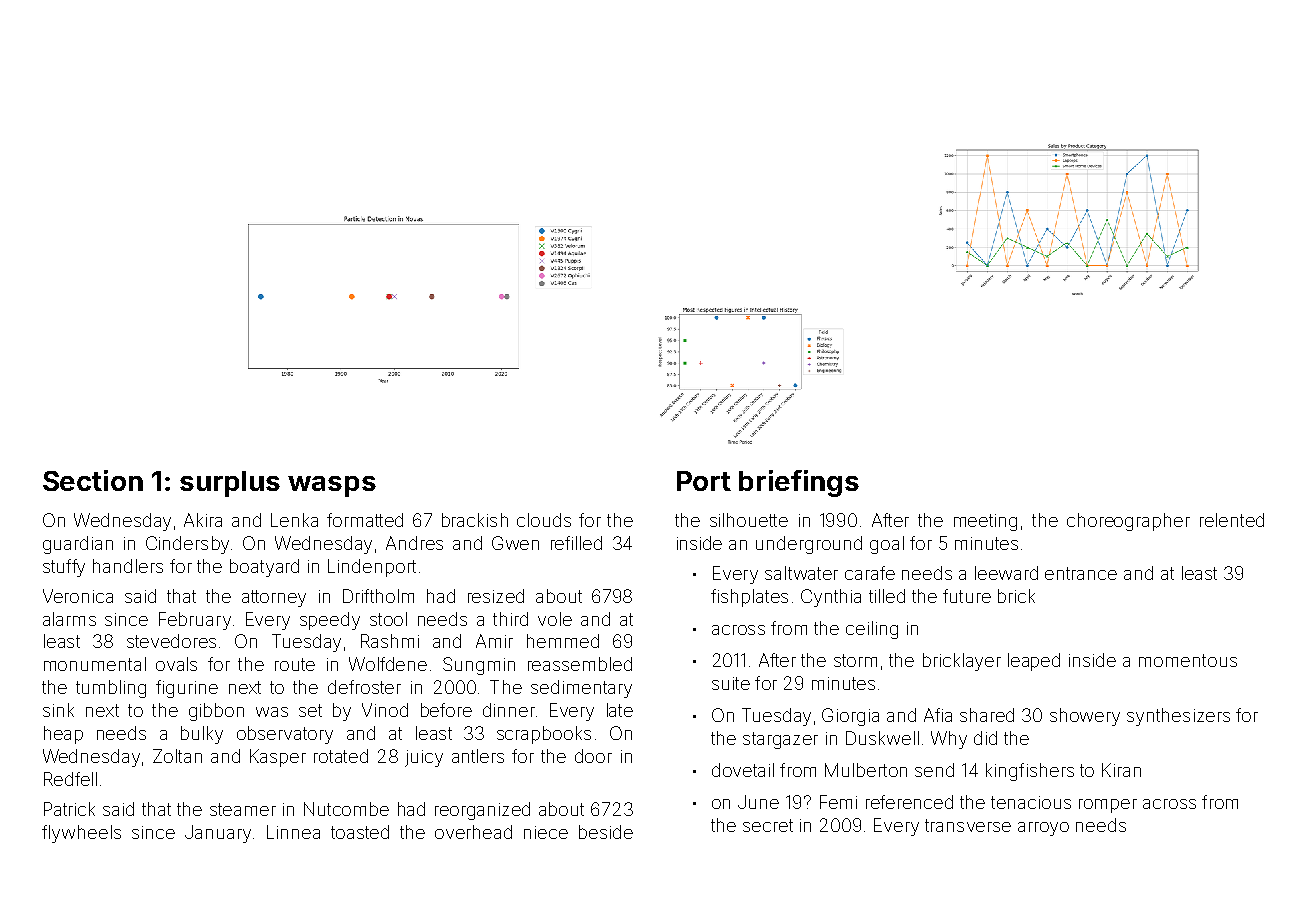 The width and height of the screenshot is (1308, 924). Describe the element at coordinates (580, 664) in the screenshot. I see `reassembled` at that location.
